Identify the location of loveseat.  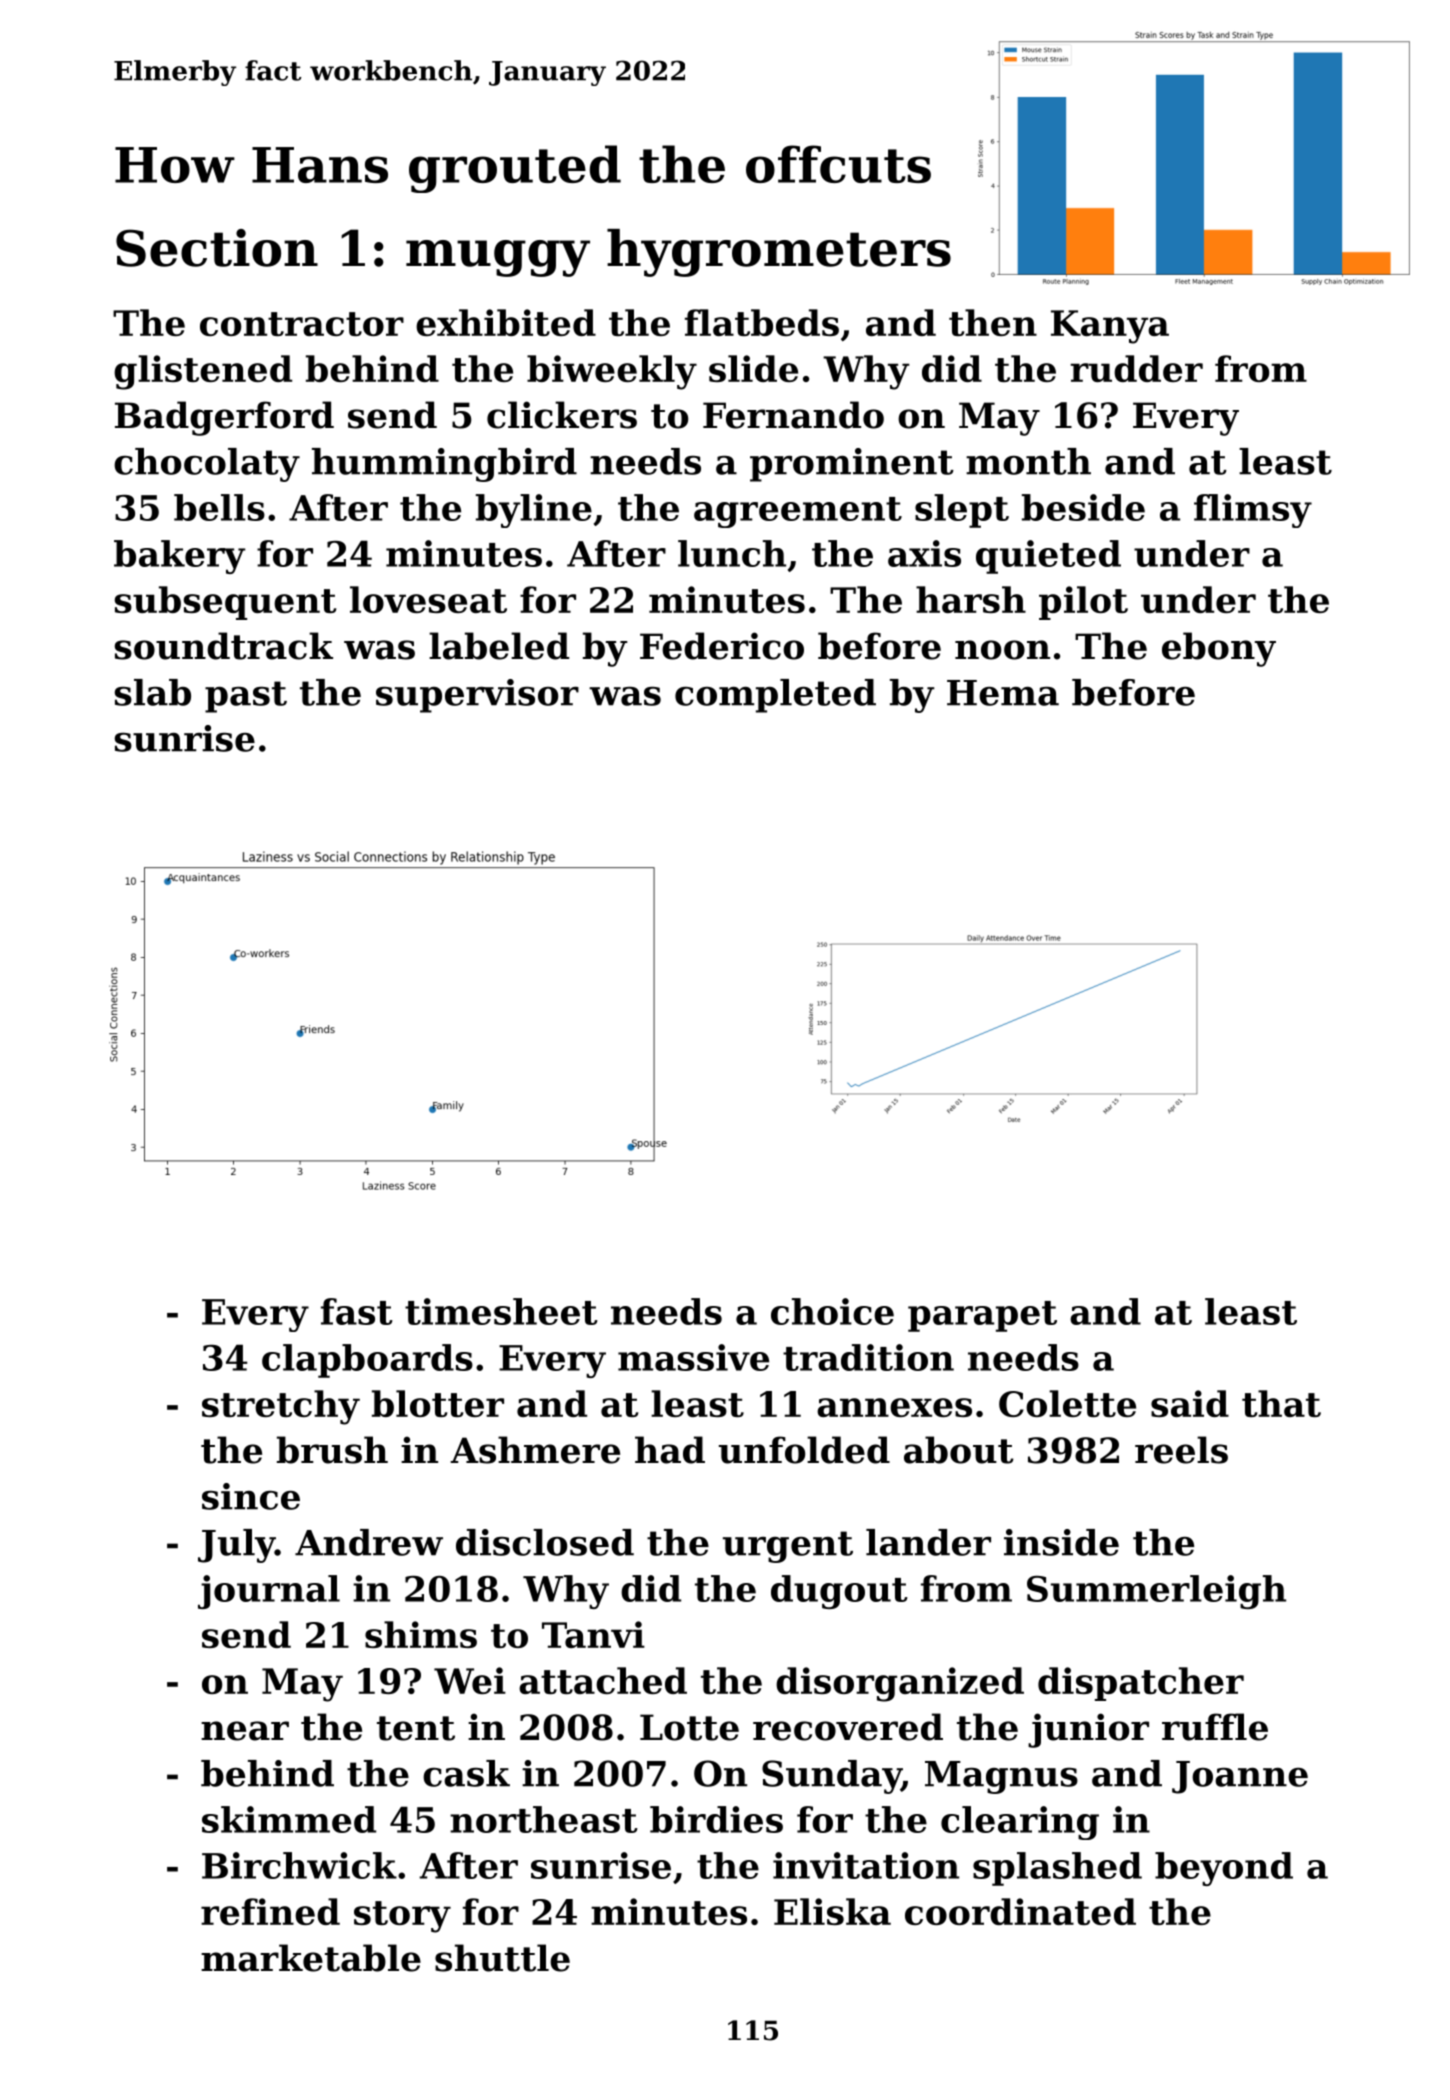
(428, 599).
